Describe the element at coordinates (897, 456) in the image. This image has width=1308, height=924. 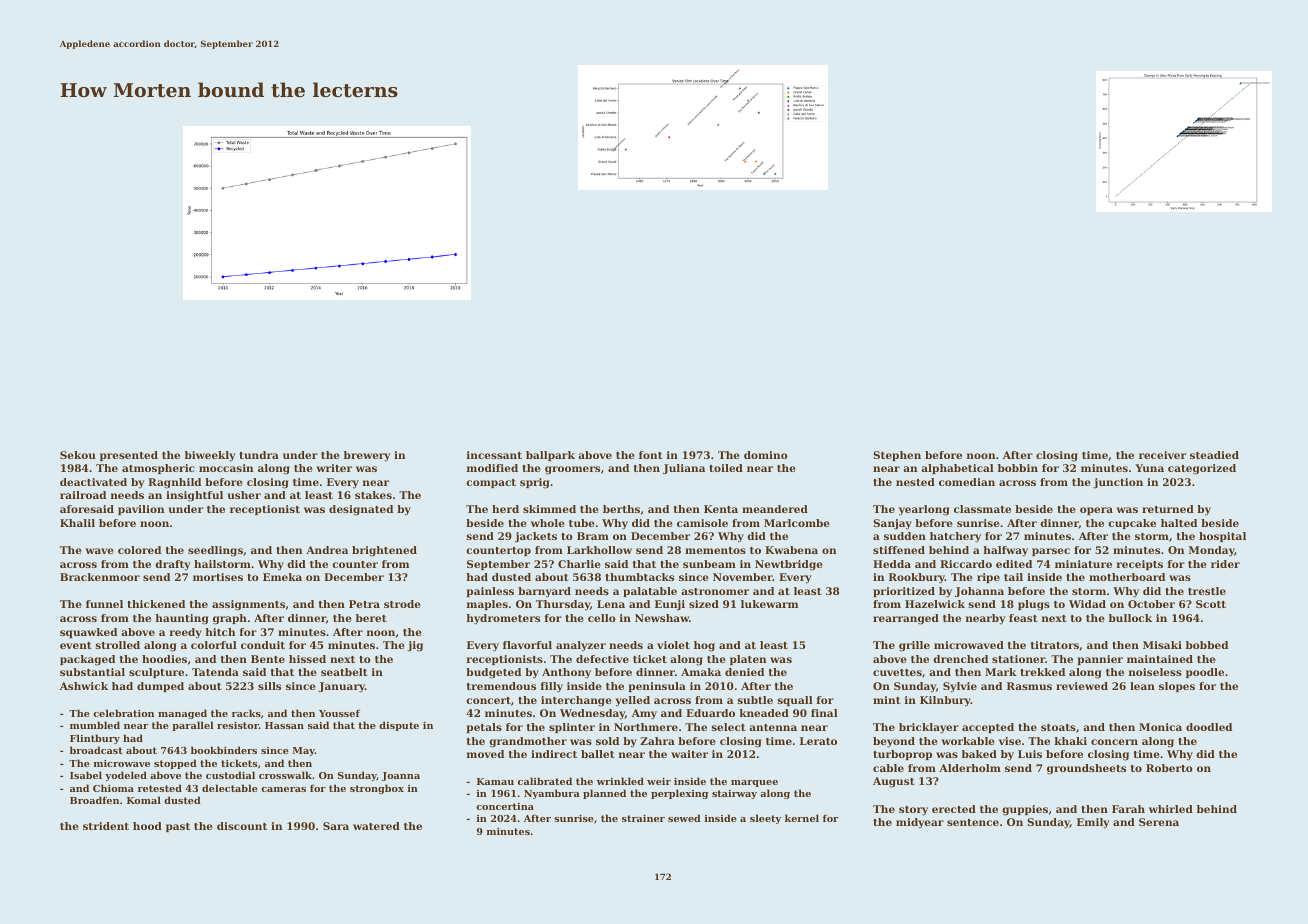
I see `Stephen` at that location.
